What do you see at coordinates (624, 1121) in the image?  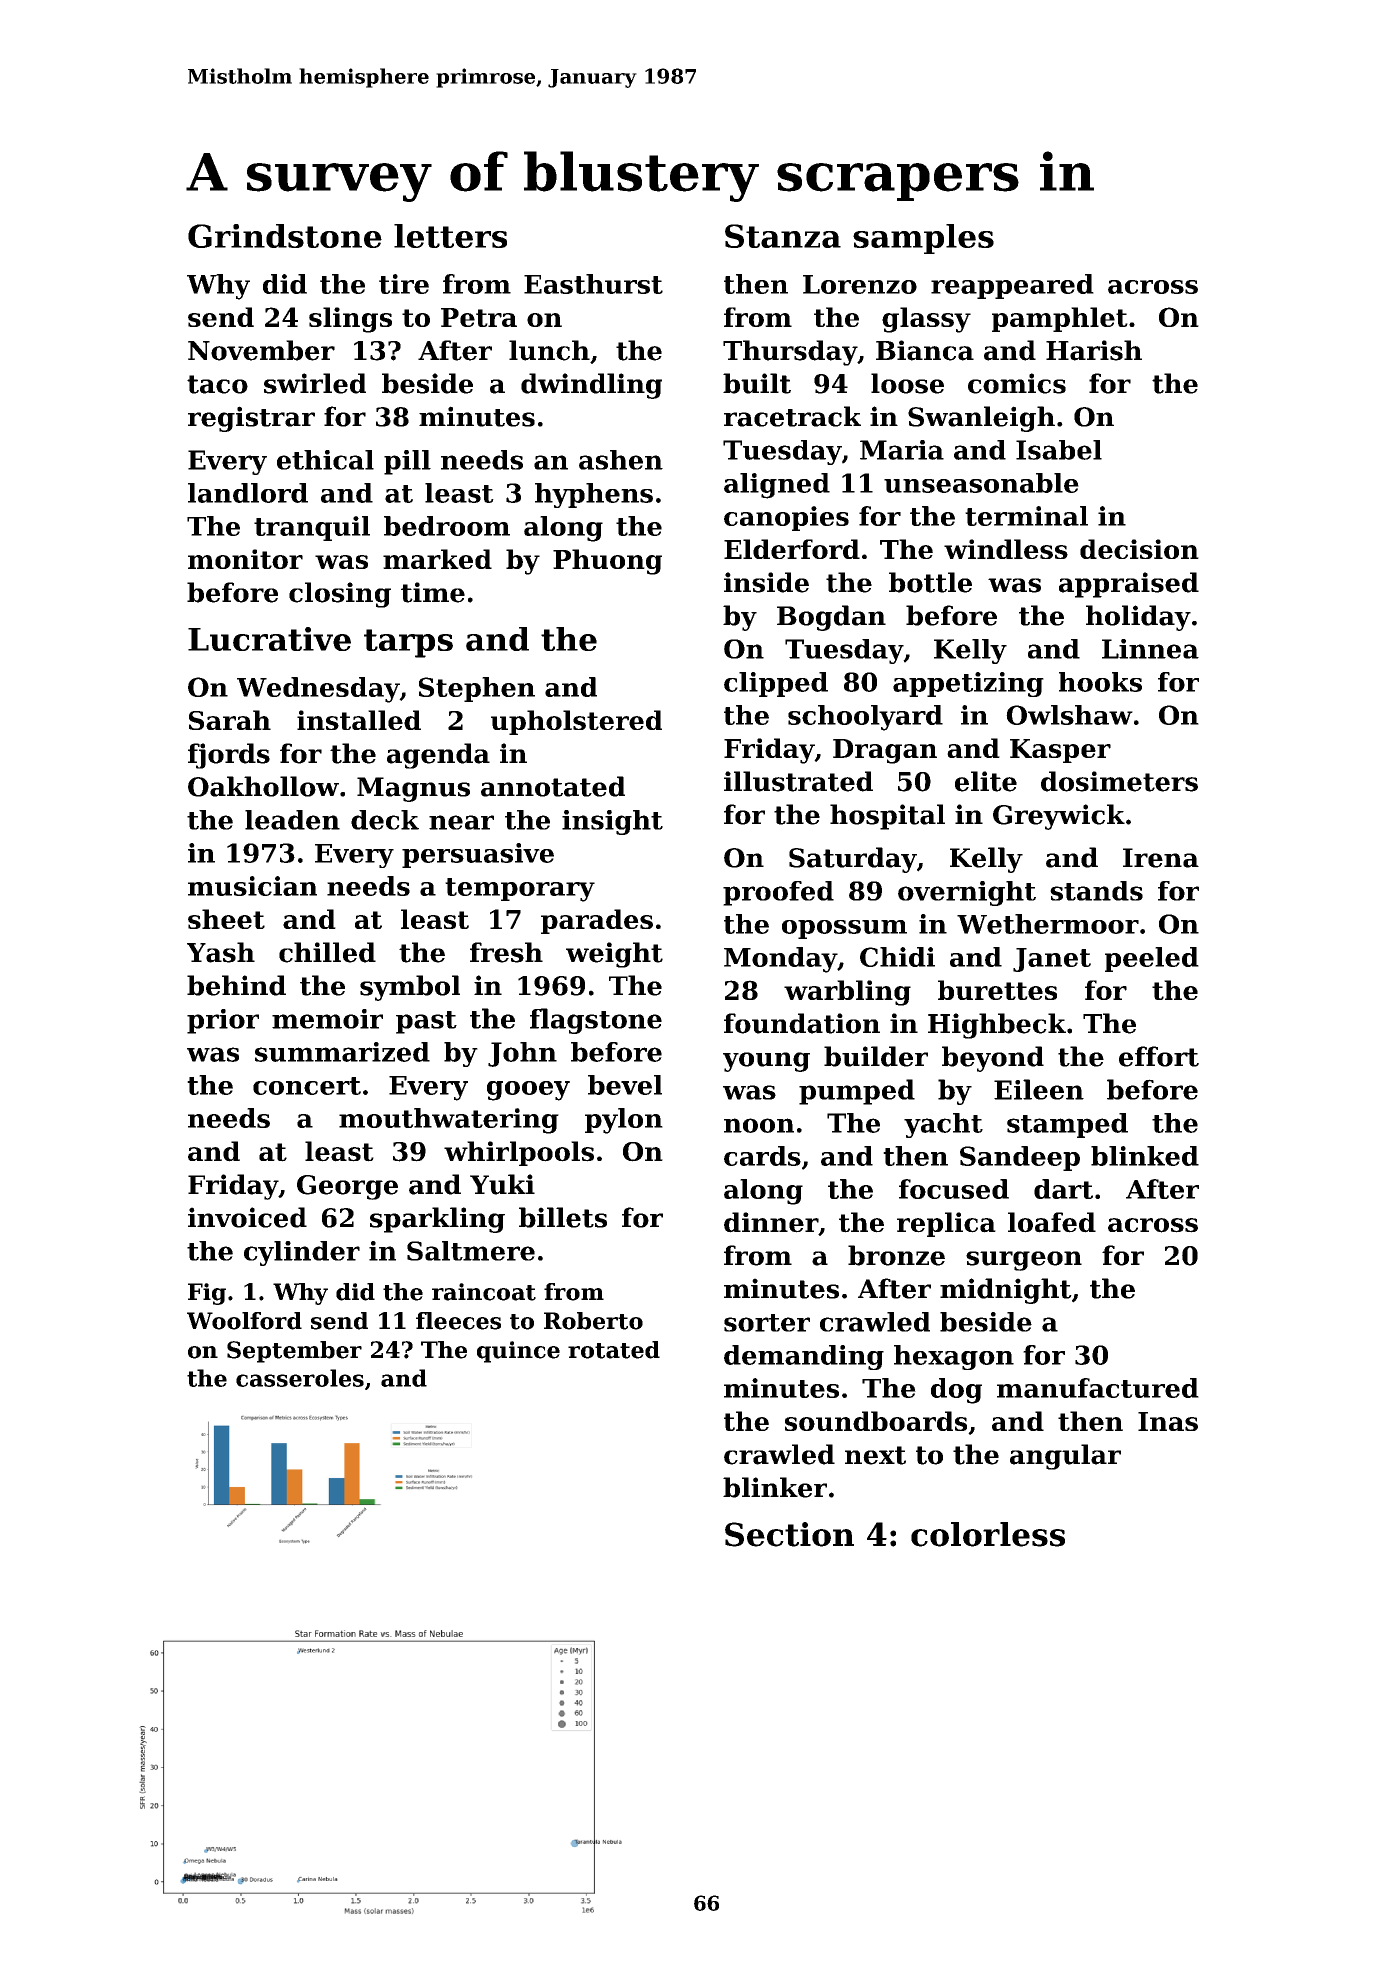 I see `pylon` at bounding box center [624, 1121].
